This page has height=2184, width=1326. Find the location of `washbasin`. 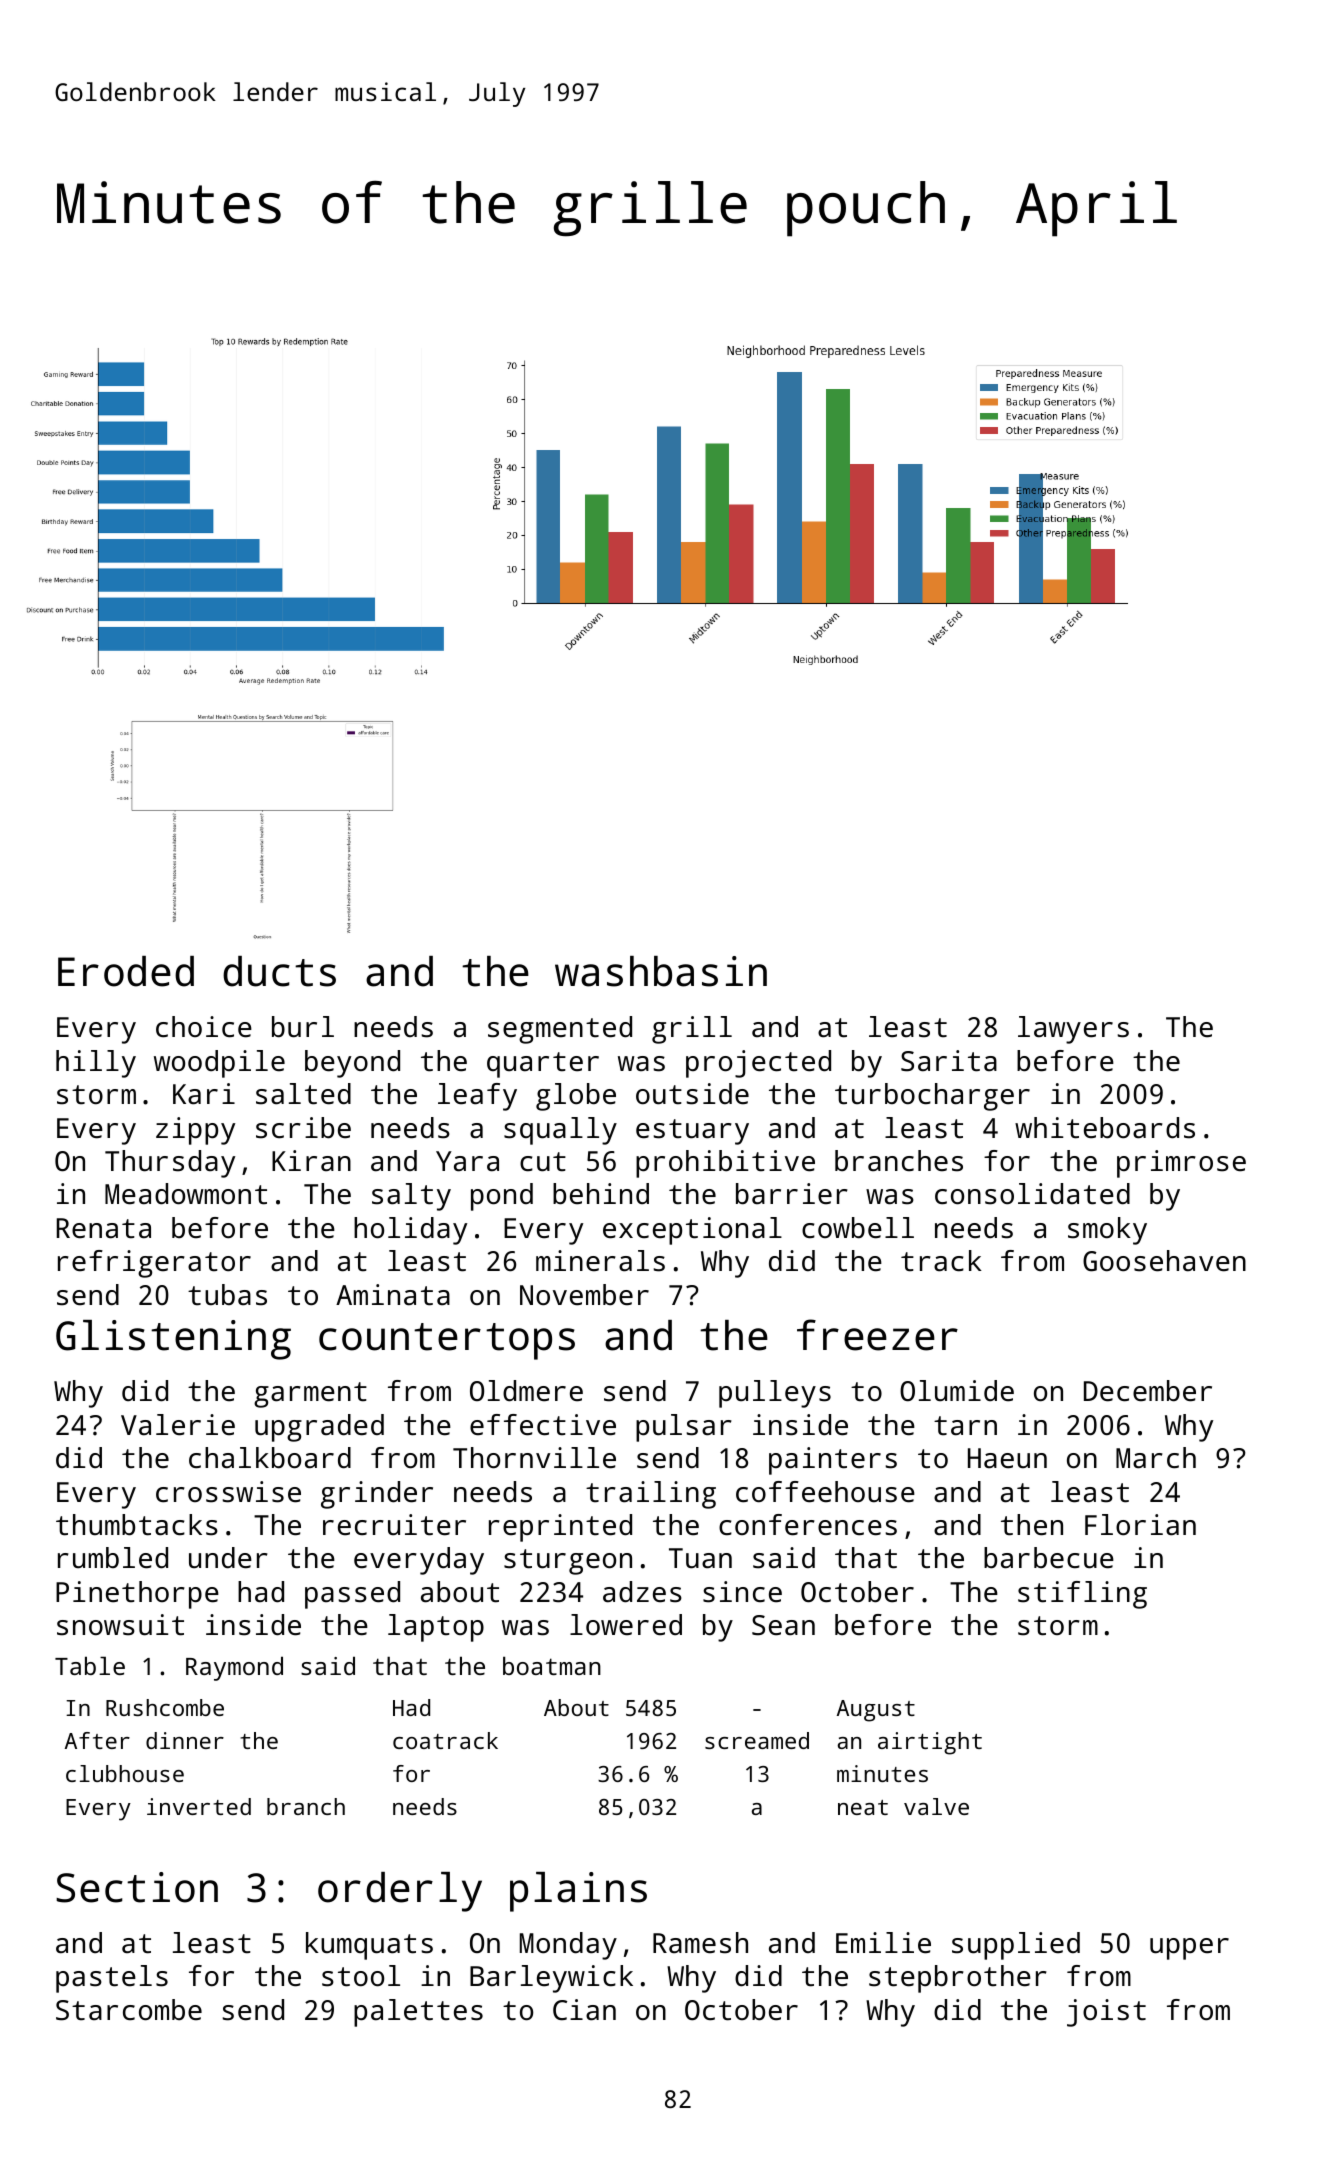

washbasin is located at coordinates (661, 971).
